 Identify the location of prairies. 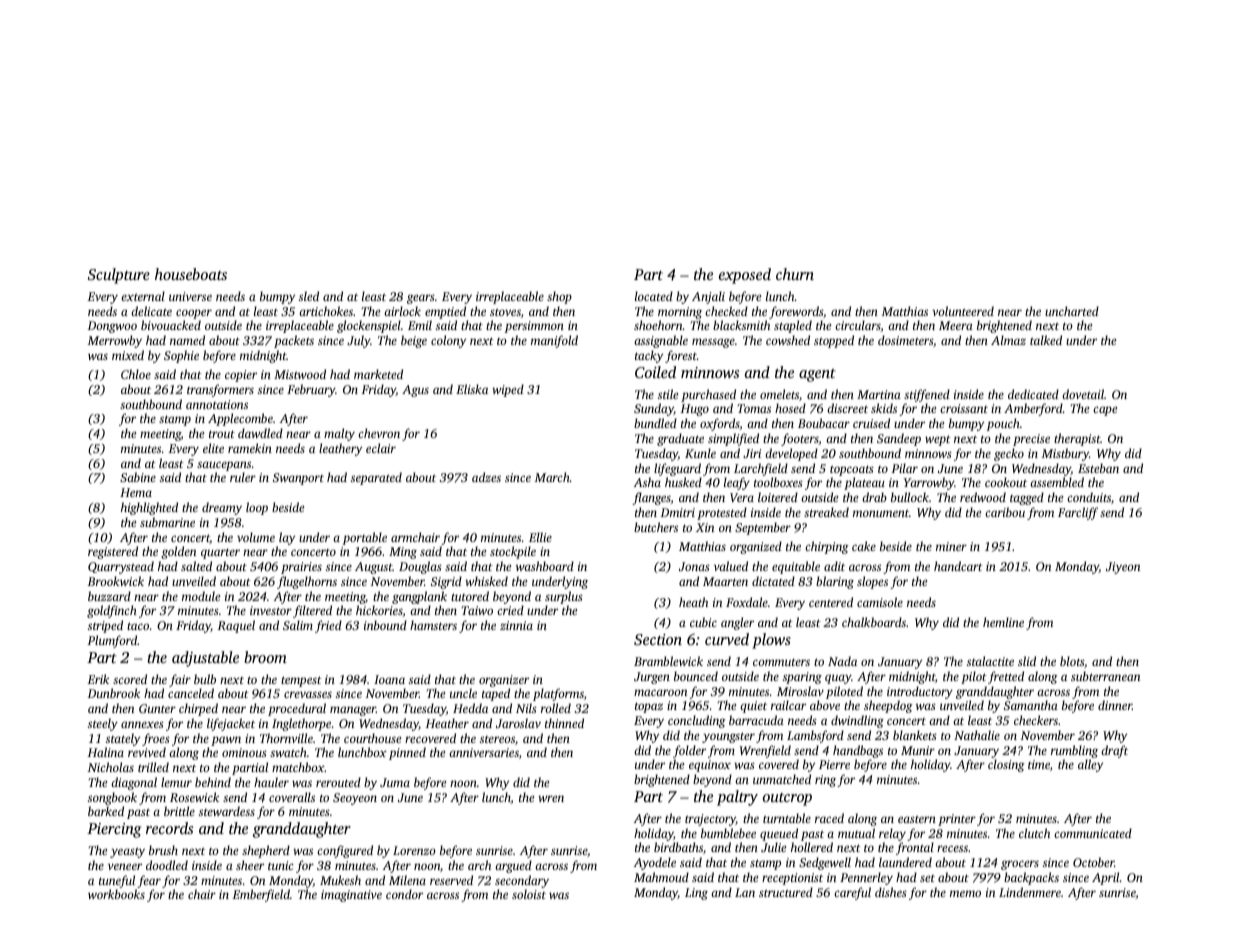
(301, 568).
